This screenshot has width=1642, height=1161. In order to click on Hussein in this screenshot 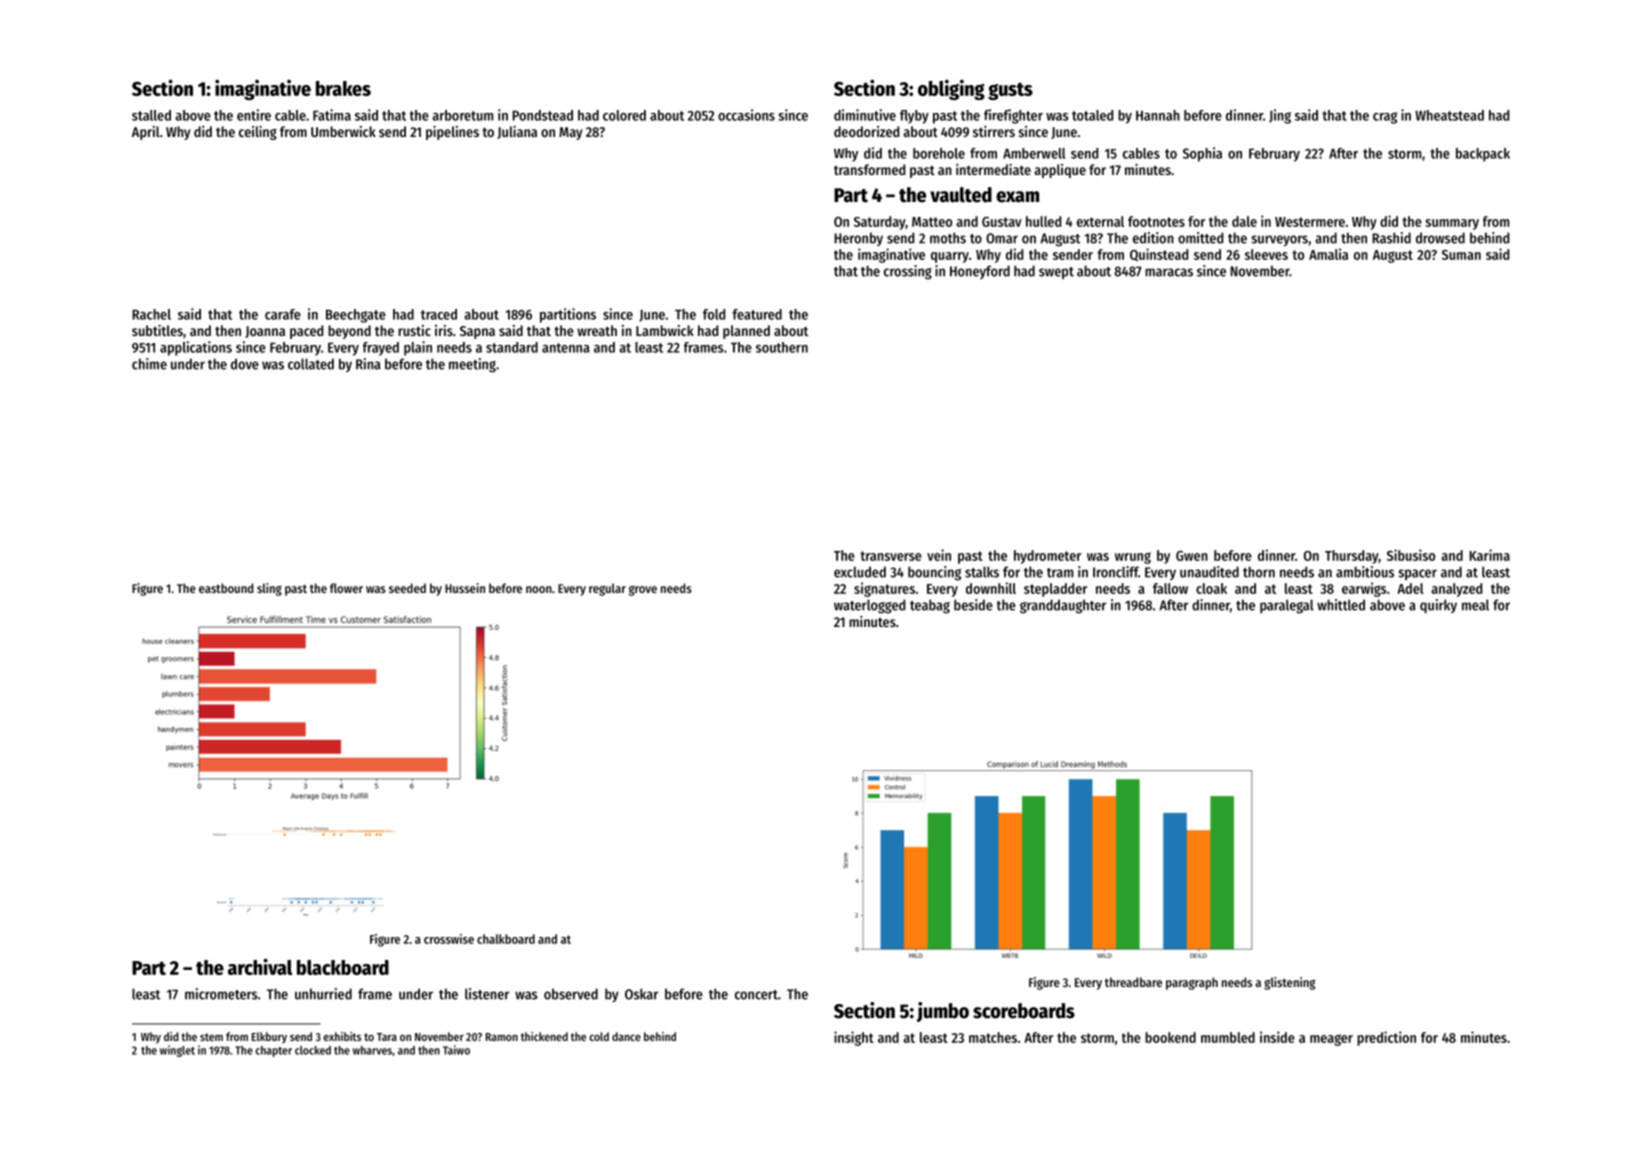, I will do `click(465, 588)`.
